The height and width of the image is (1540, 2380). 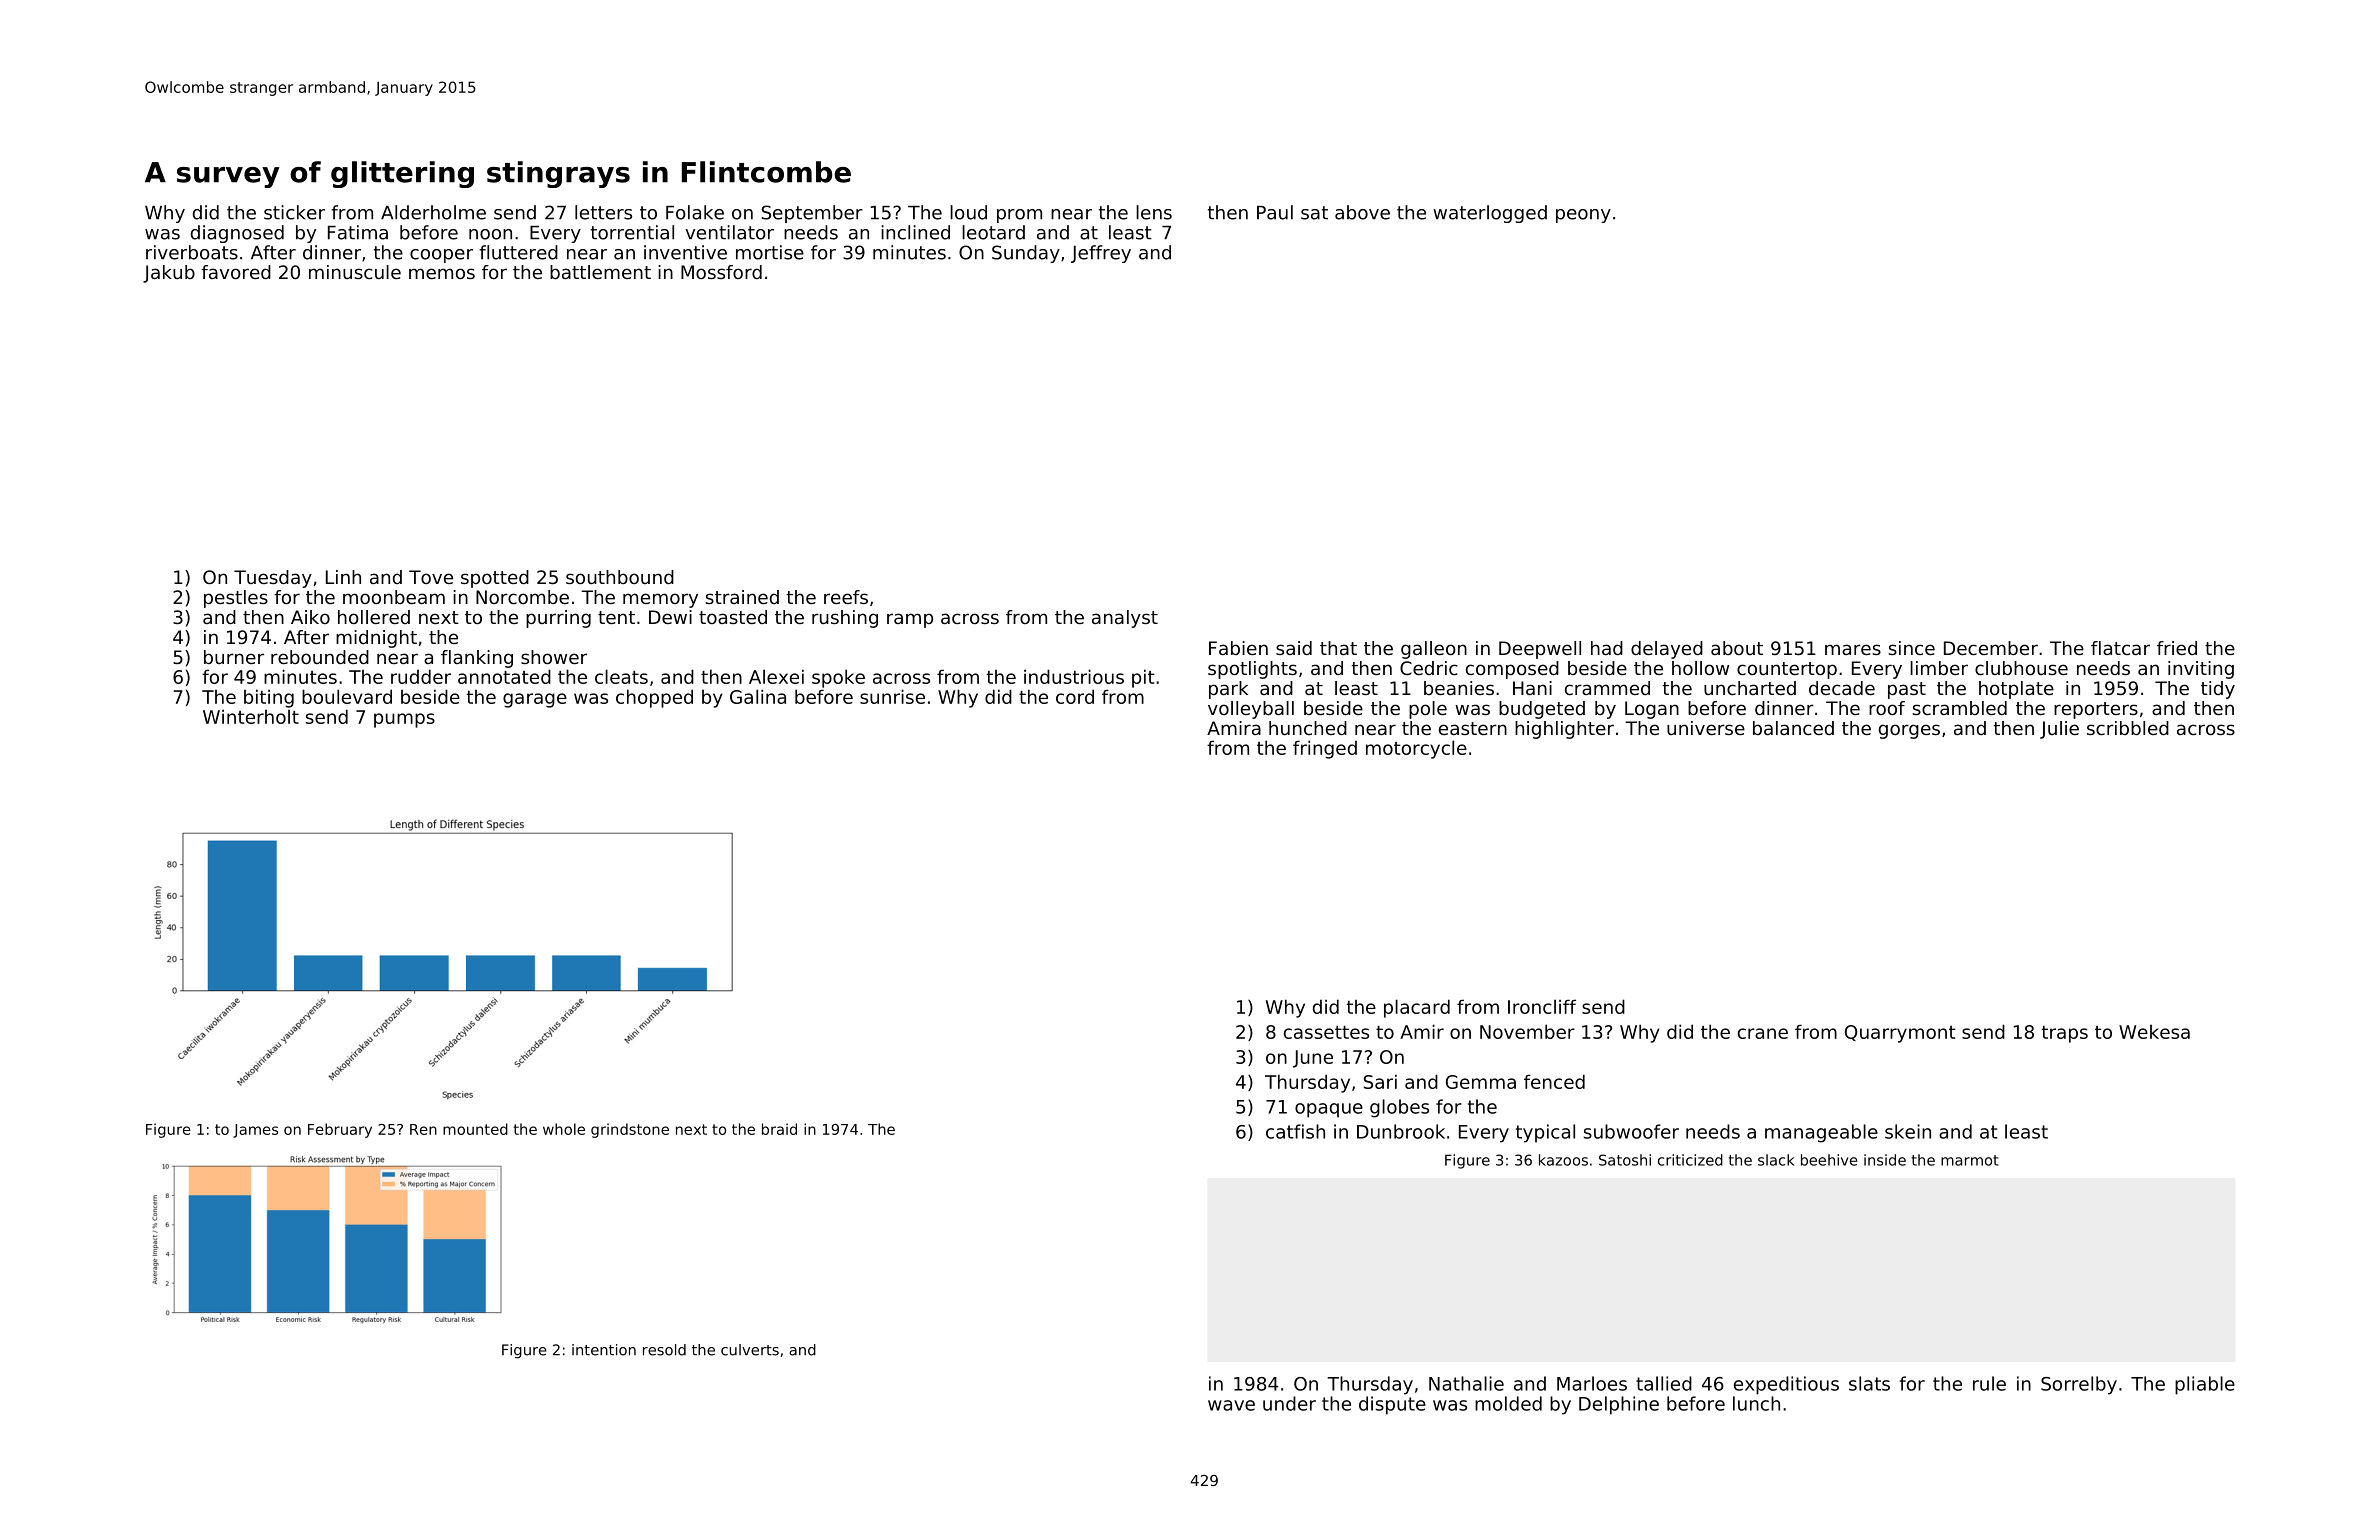 I want to click on resold, so click(x=664, y=1350).
